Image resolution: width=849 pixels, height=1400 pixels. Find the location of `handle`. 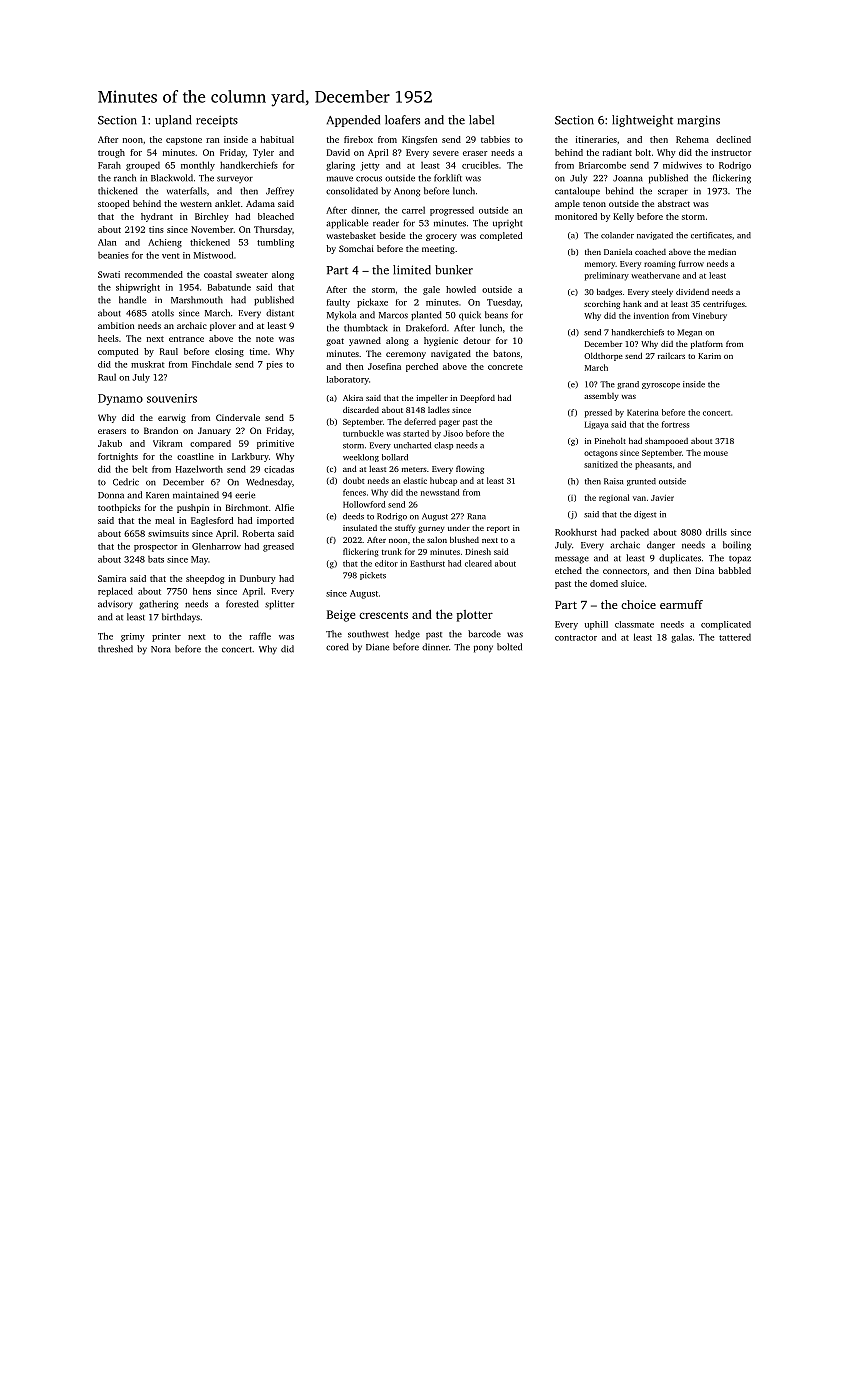

handle is located at coordinates (132, 300).
